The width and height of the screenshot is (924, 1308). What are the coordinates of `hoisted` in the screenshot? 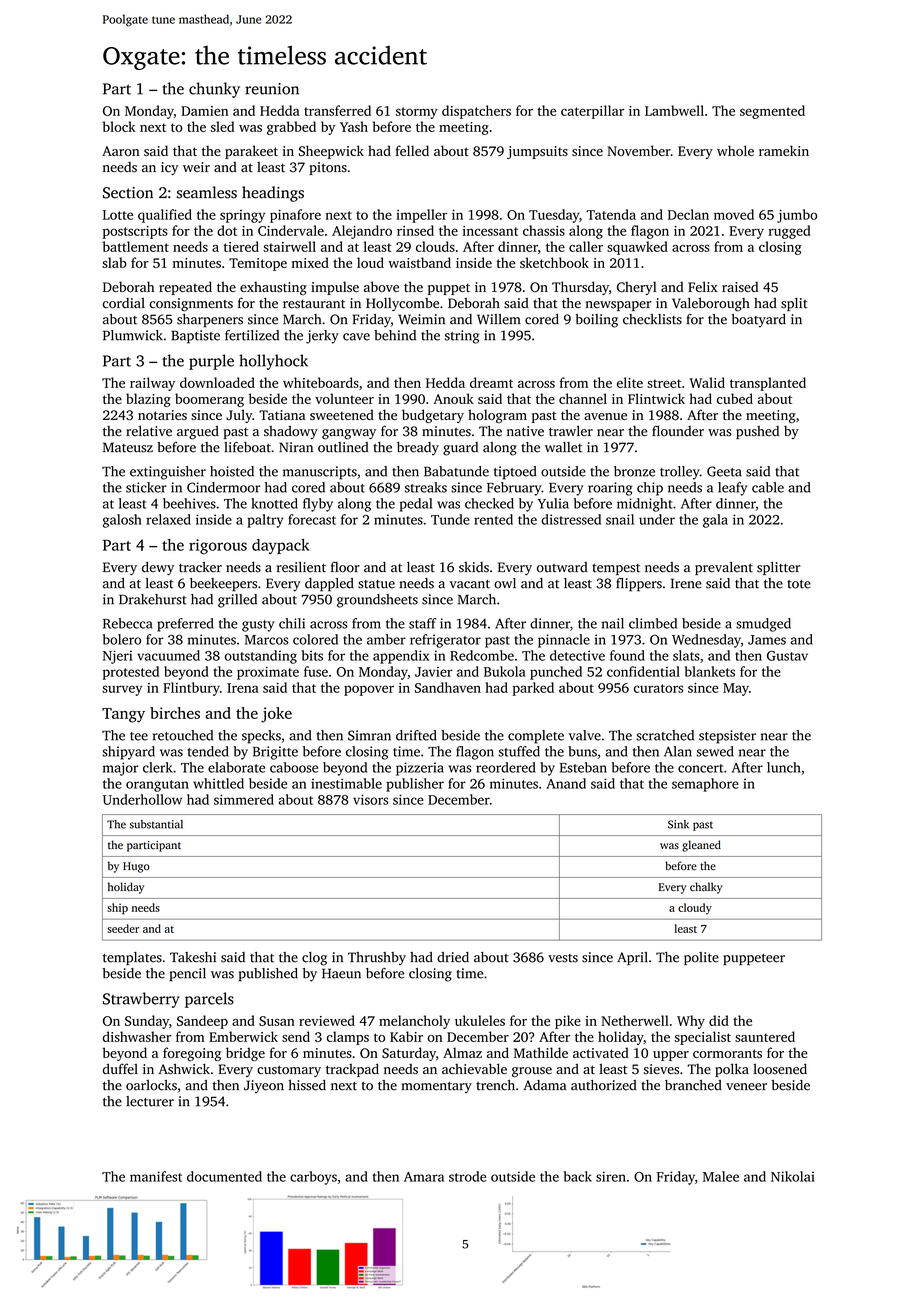 It's located at (232, 471).
